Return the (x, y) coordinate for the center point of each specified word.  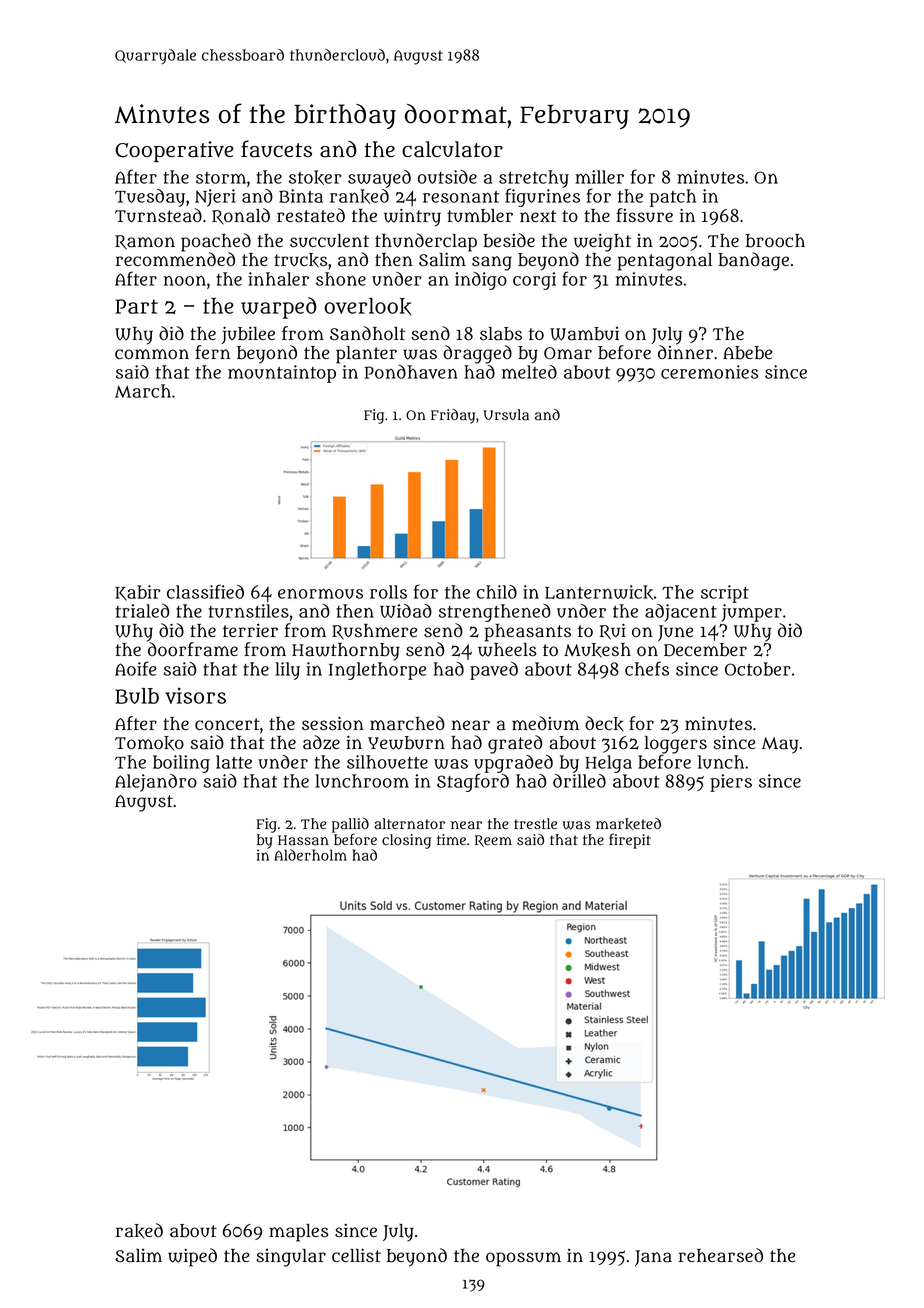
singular (291, 1258)
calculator (452, 149)
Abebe (747, 353)
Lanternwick (599, 592)
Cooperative (174, 151)
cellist (356, 1255)
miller (599, 177)
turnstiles (249, 611)
